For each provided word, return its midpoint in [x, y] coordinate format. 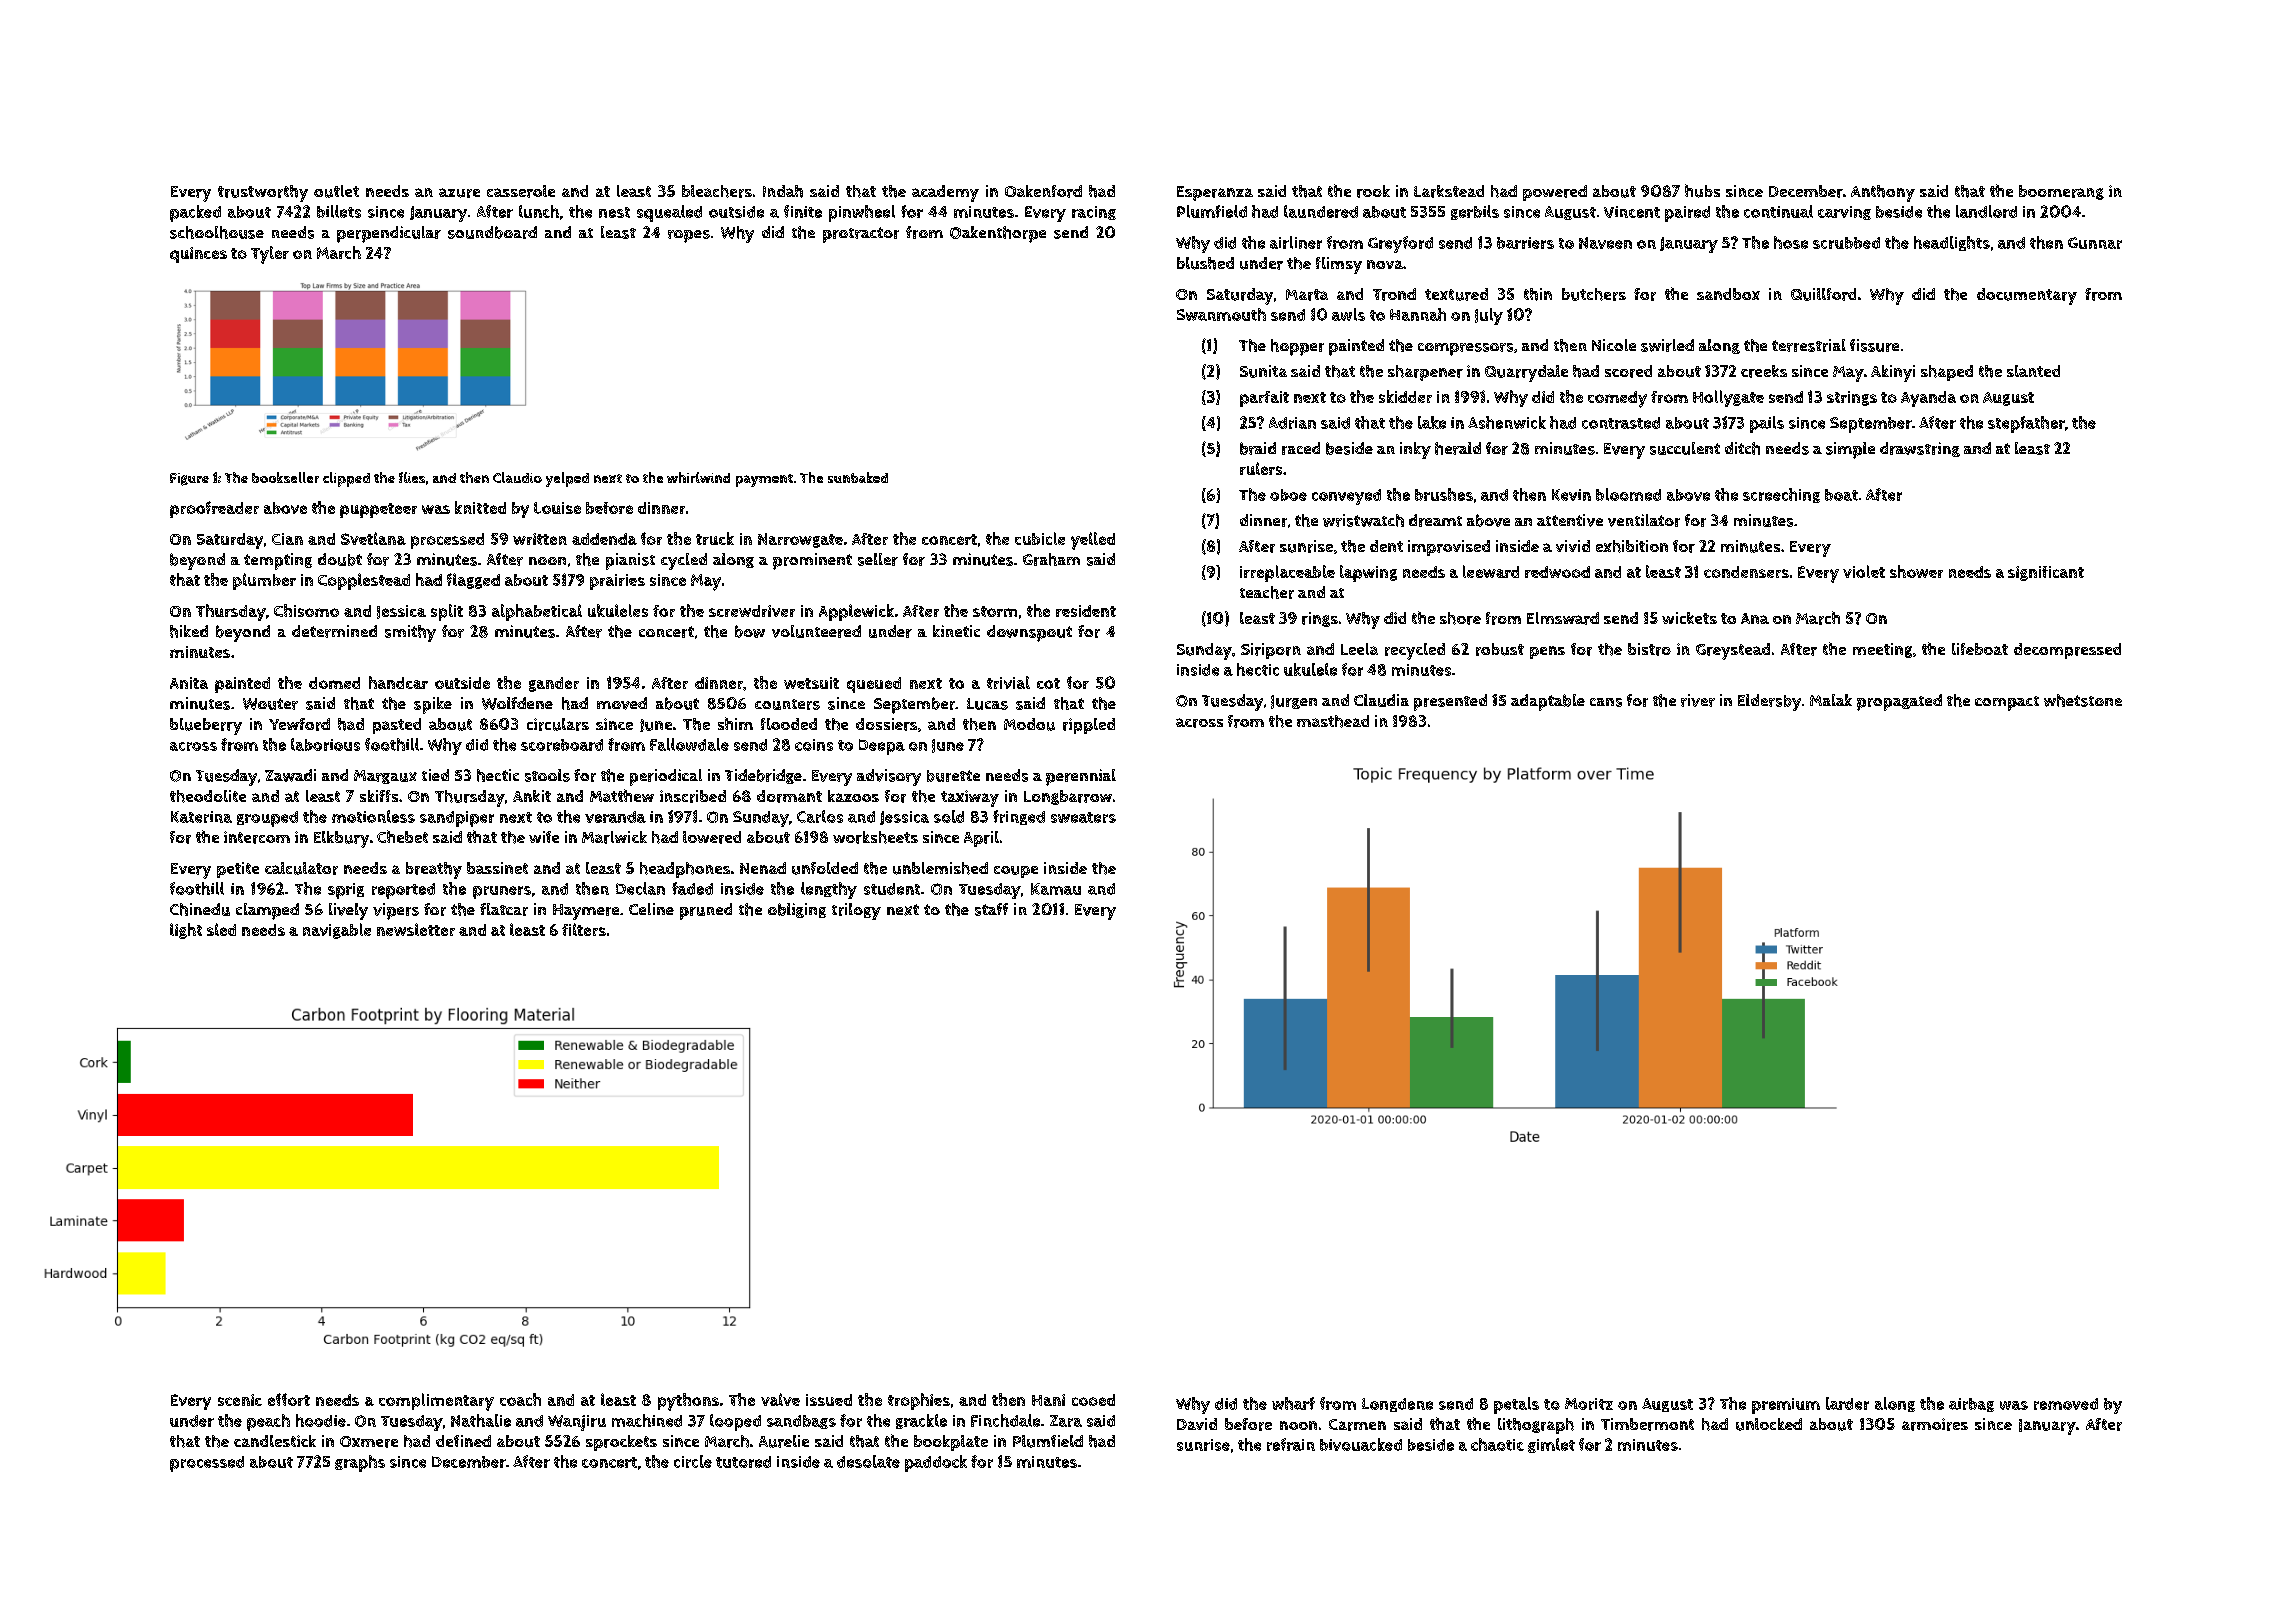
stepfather [2026, 424]
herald [1458, 448]
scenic [240, 1400]
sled [221, 929]
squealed [669, 213]
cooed [1093, 1400]
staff [991, 909]
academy [945, 193]
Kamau [1056, 889]
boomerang [2061, 192]
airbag [1971, 1405]
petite [238, 870]
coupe [1016, 872]
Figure [189, 479]
